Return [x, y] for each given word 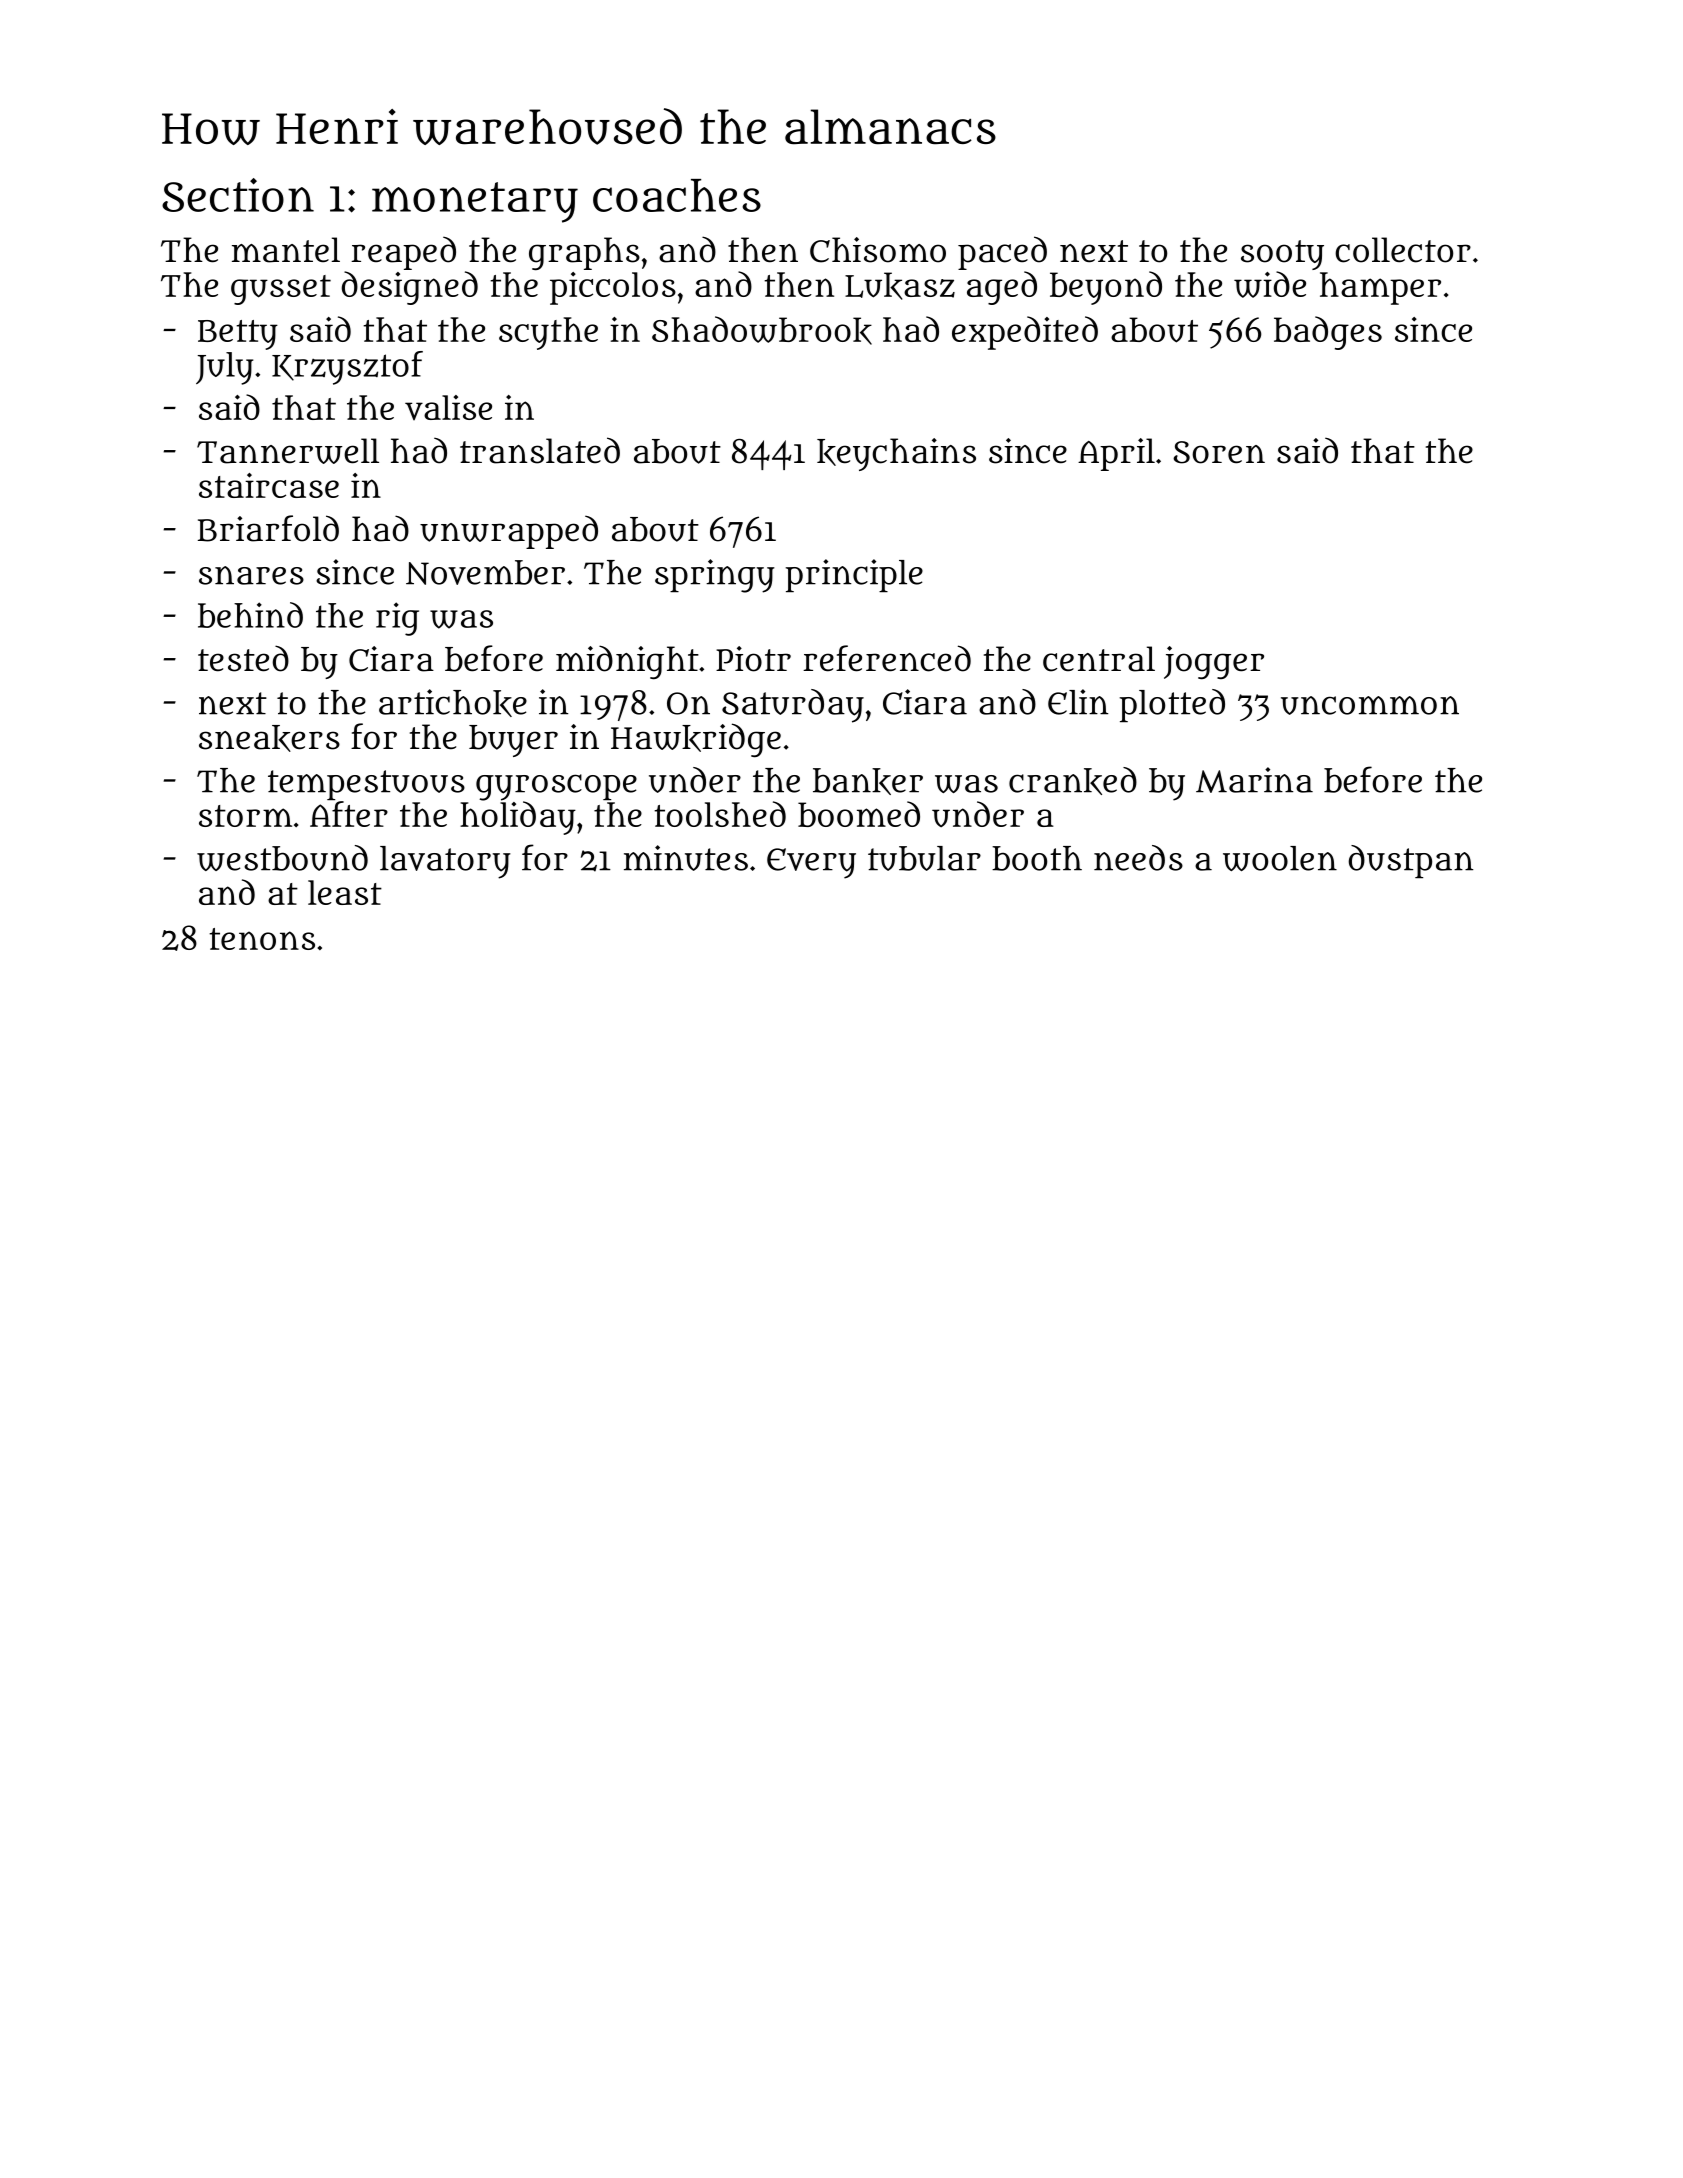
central [1099, 659]
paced [1002, 253]
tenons [262, 939]
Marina [1254, 780]
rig [397, 619]
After [349, 814]
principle [854, 575]
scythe [548, 333]
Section [238, 195]
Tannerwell [288, 451]
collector [1403, 250]
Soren [1219, 452]
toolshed [720, 814]
